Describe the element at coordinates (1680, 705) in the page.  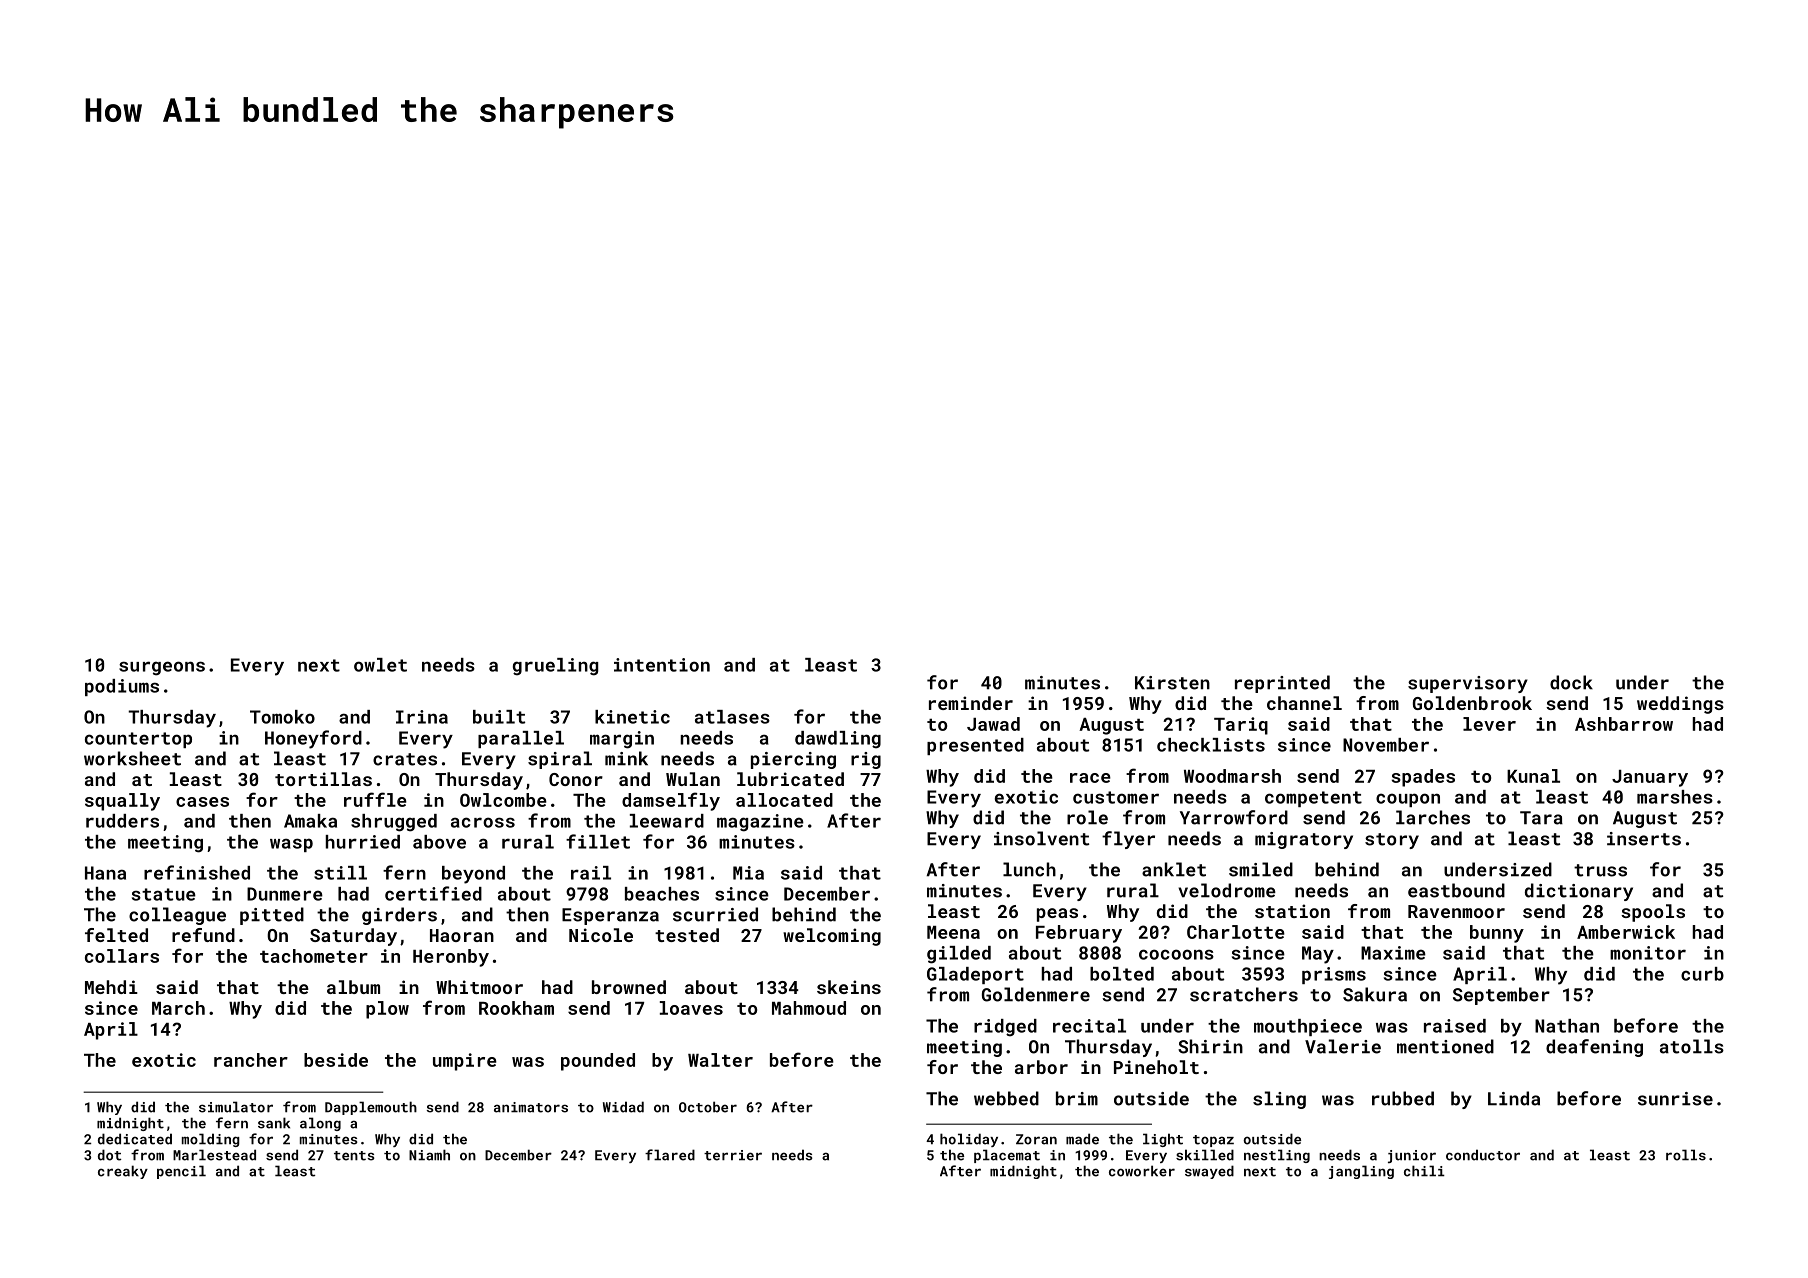
I see `weddings` at that location.
